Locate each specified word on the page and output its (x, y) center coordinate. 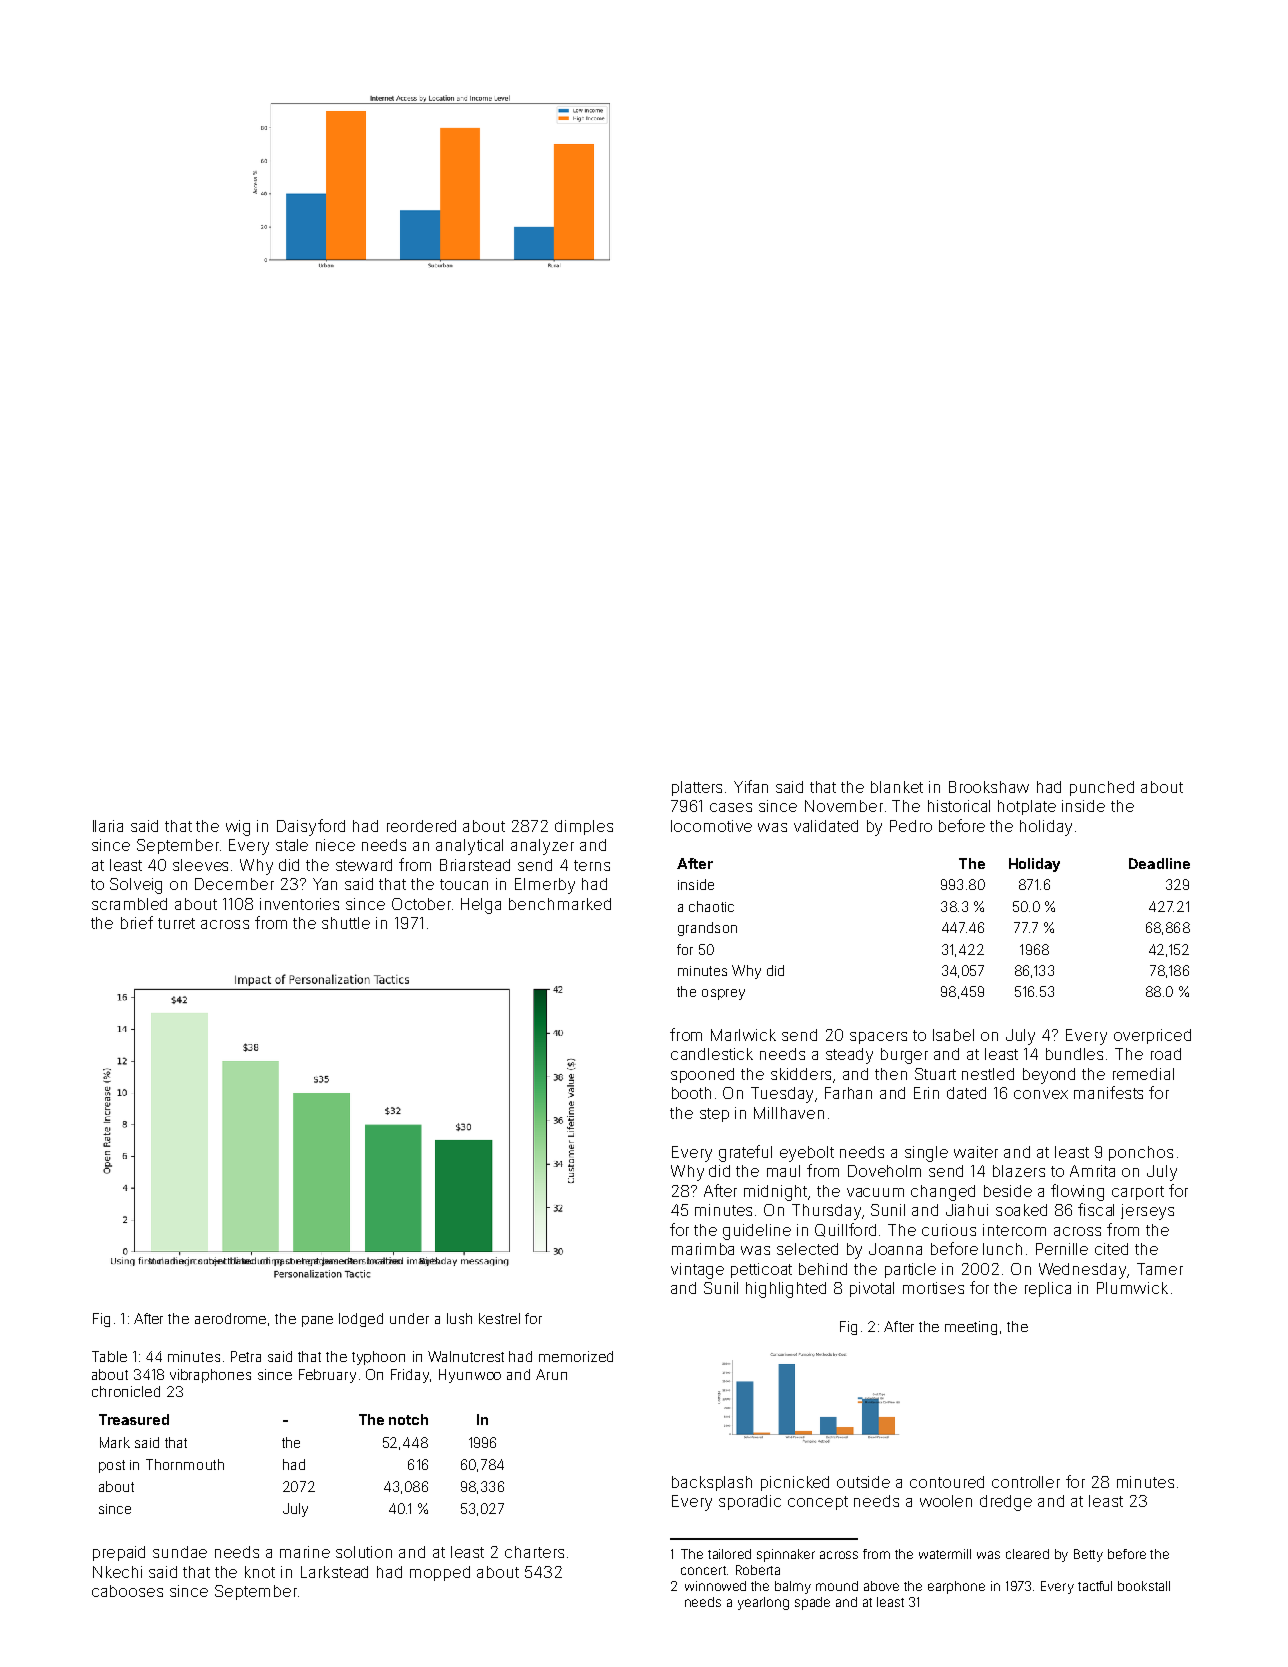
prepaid (119, 1553)
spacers (878, 1038)
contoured (947, 1482)
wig (238, 828)
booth (691, 1093)
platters (697, 788)
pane (317, 1321)
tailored (729, 1554)
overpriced (1152, 1036)
